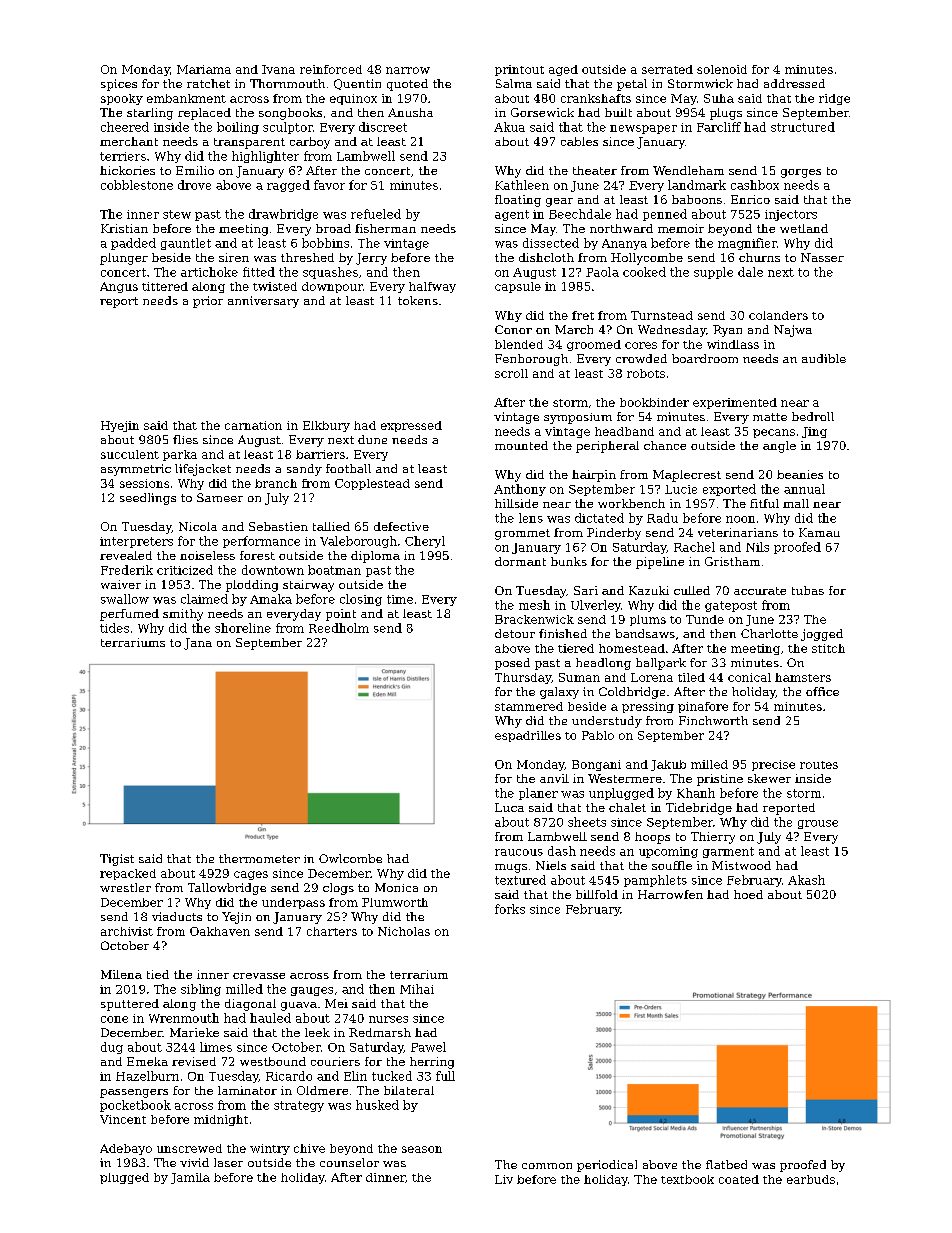 This screenshot has width=952, height=1233. I want to click on Jamila, so click(190, 1178).
